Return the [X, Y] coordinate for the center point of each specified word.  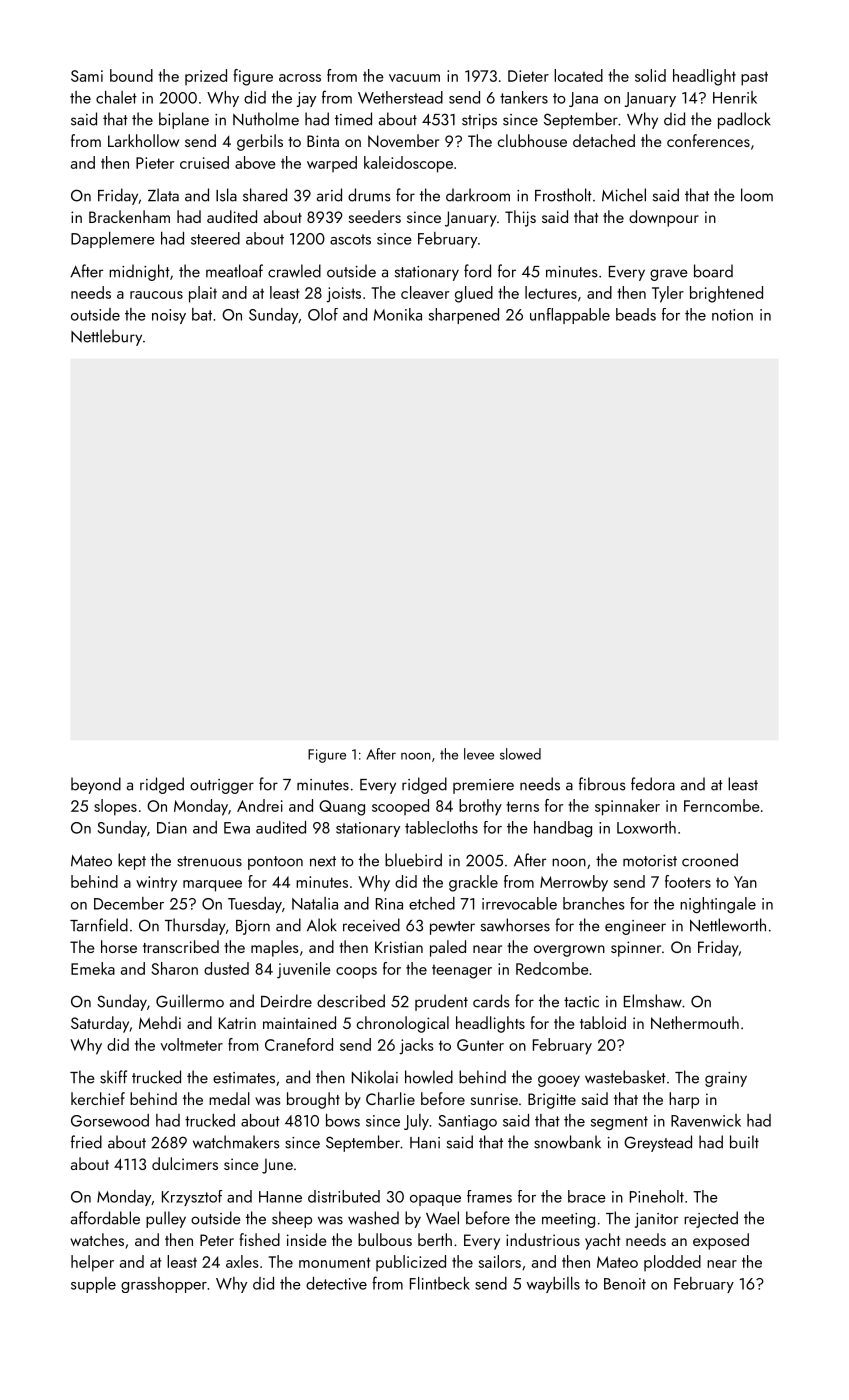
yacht [602, 1241]
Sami [87, 76]
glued [474, 294]
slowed [520, 754]
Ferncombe [722, 805]
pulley [166, 1219]
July [416, 1122]
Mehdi [160, 1022]
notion [732, 315]
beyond [96, 785]
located [578, 75]
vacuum [414, 78]
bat [202, 314]
